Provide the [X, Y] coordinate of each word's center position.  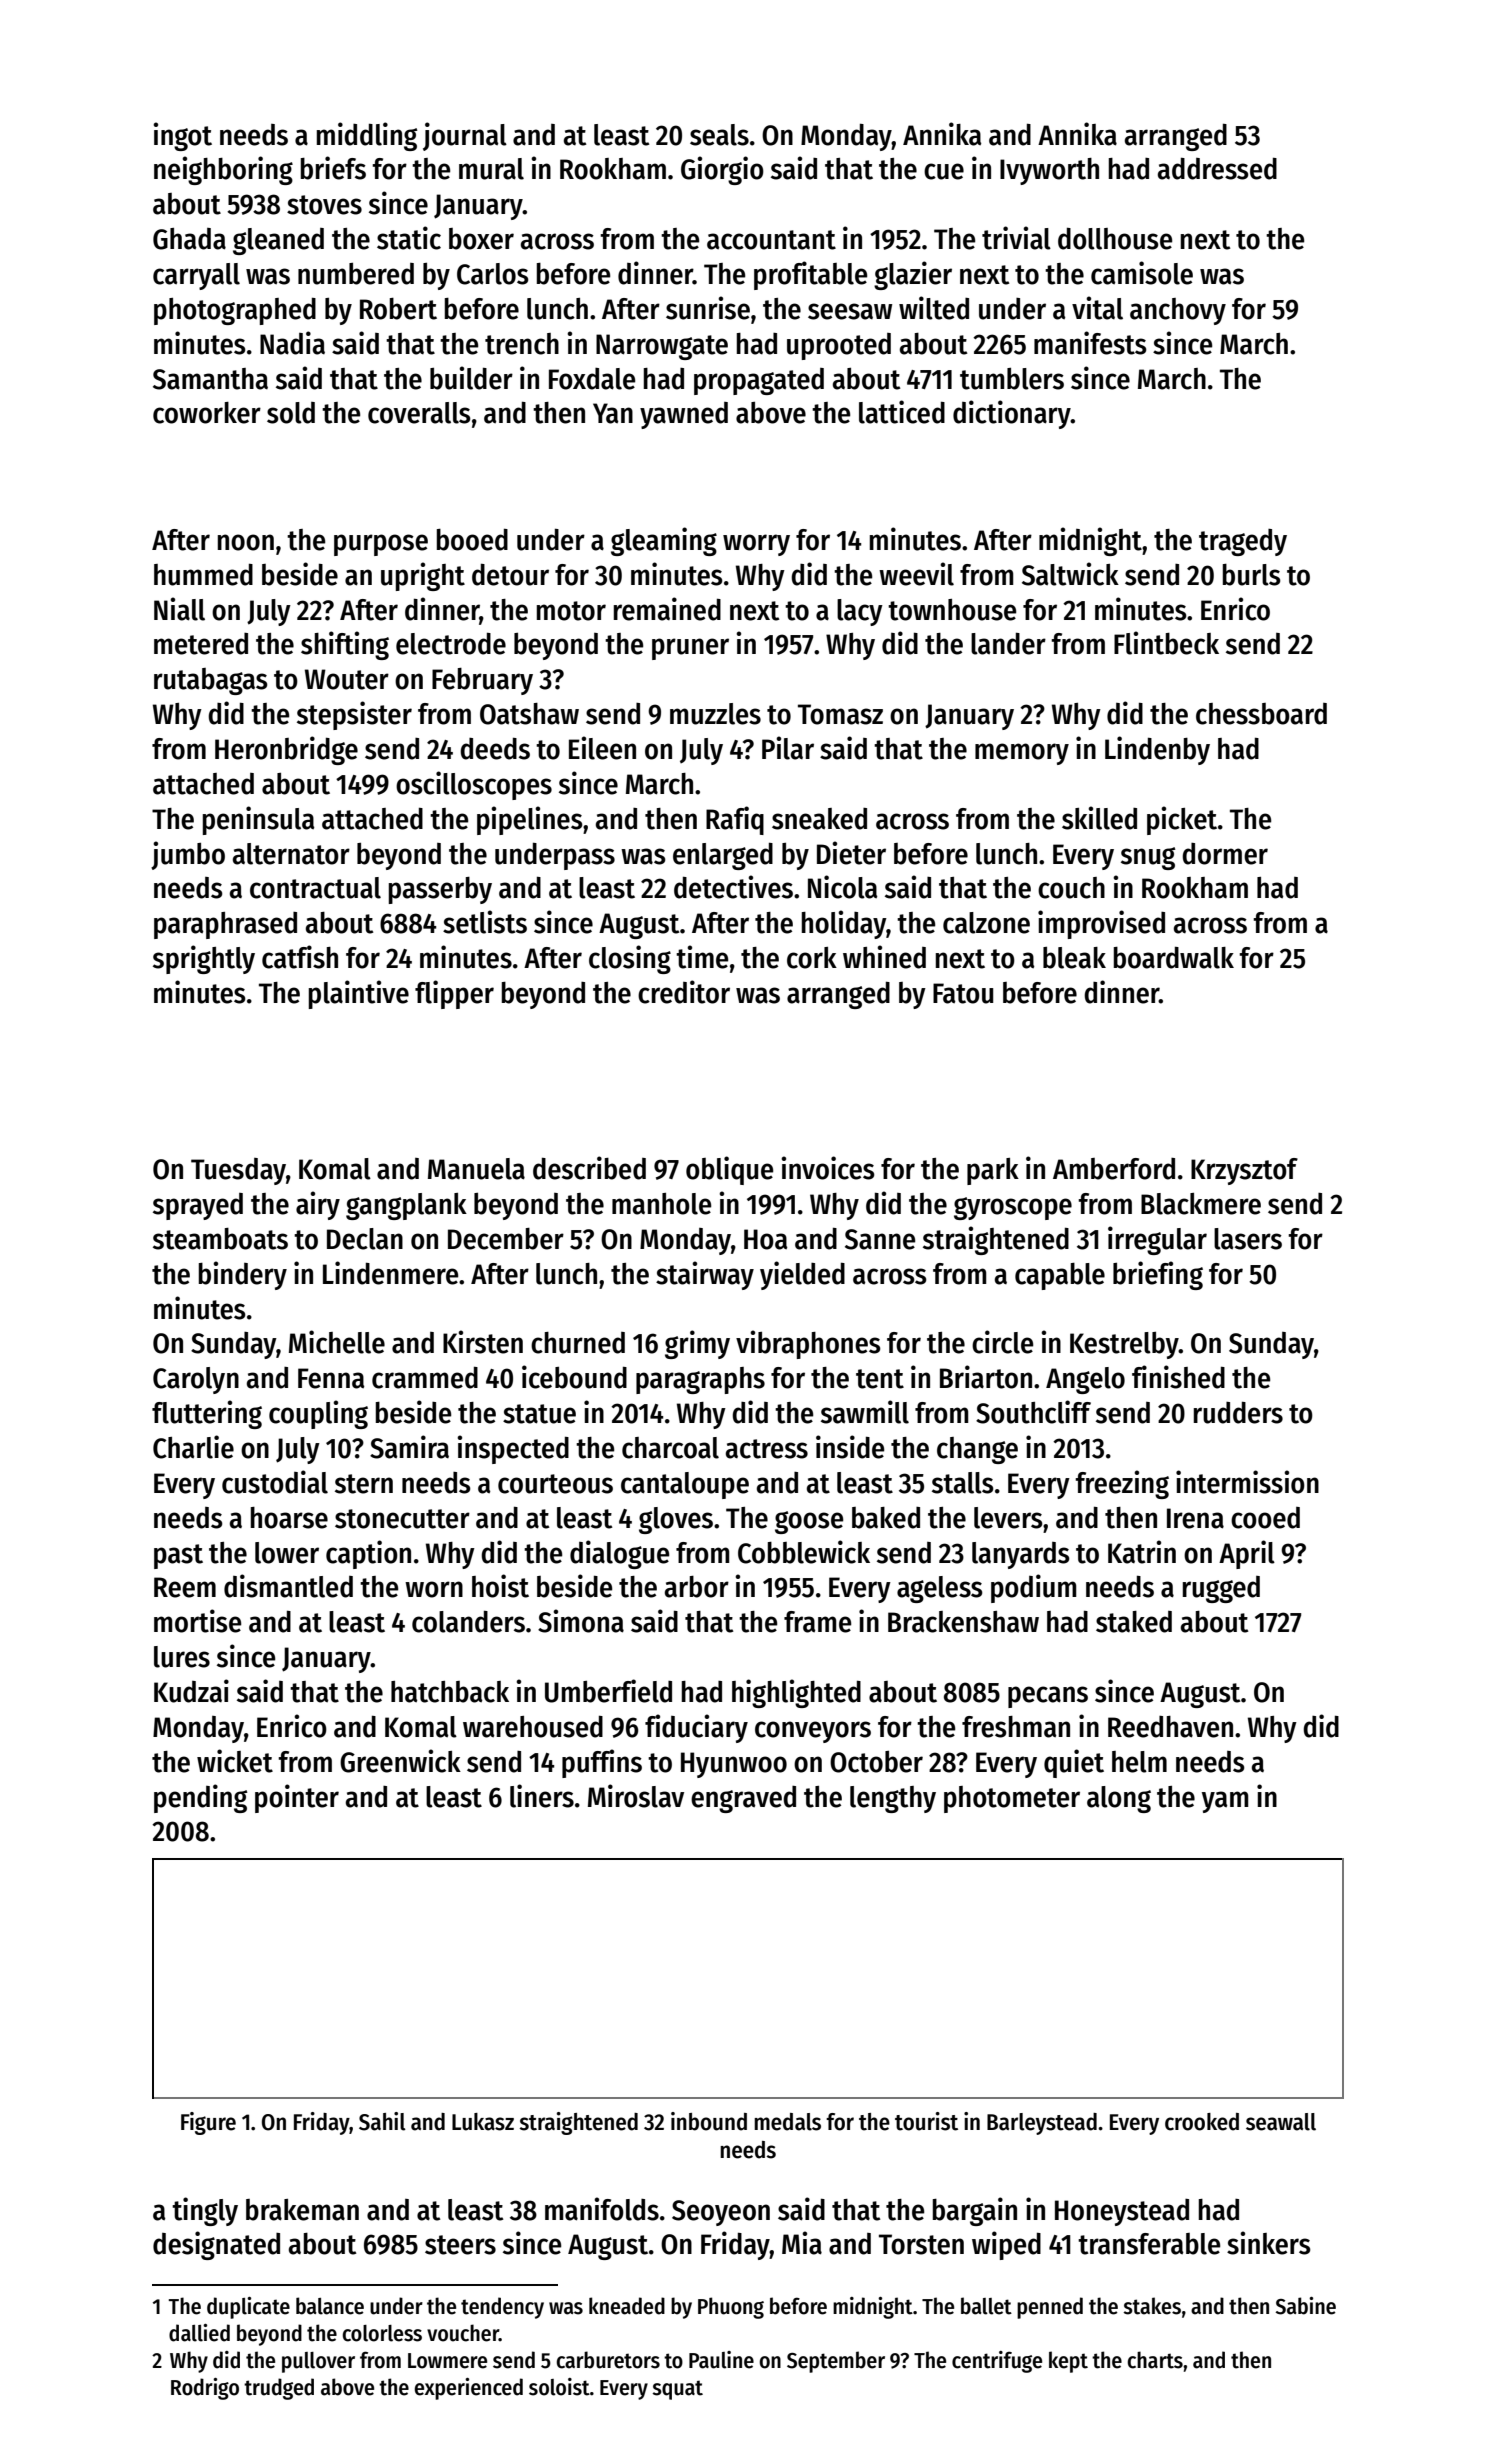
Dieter [851, 853]
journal [465, 136]
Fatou [963, 993]
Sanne [880, 1239]
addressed [1217, 169]
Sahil [382, 2121]
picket [1182, 820]
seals [719, 135]
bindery [243, 1275]
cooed [1265, 1518]
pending [201, 1798]
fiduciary [696, 1728]
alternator [291, 854]
